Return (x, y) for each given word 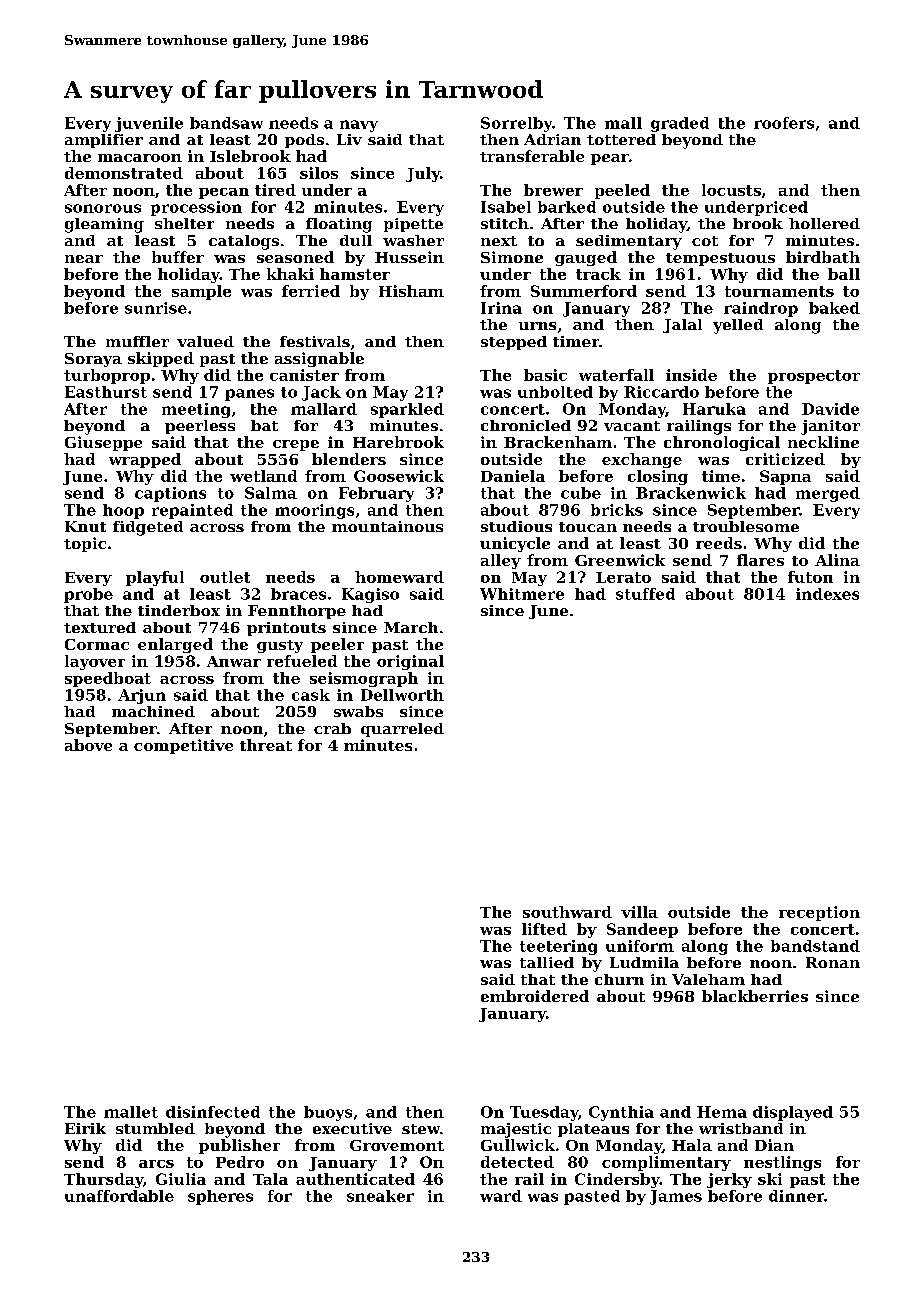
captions (170, 494)
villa (639, 912)
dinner (796, 1196)
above (88, 745)
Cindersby (617, 1180)
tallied (547, 962)
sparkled (407, 410)
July (423, 174)
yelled (738, 326)
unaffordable (119, 1196)
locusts (731, 190)
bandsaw (226, 123)
